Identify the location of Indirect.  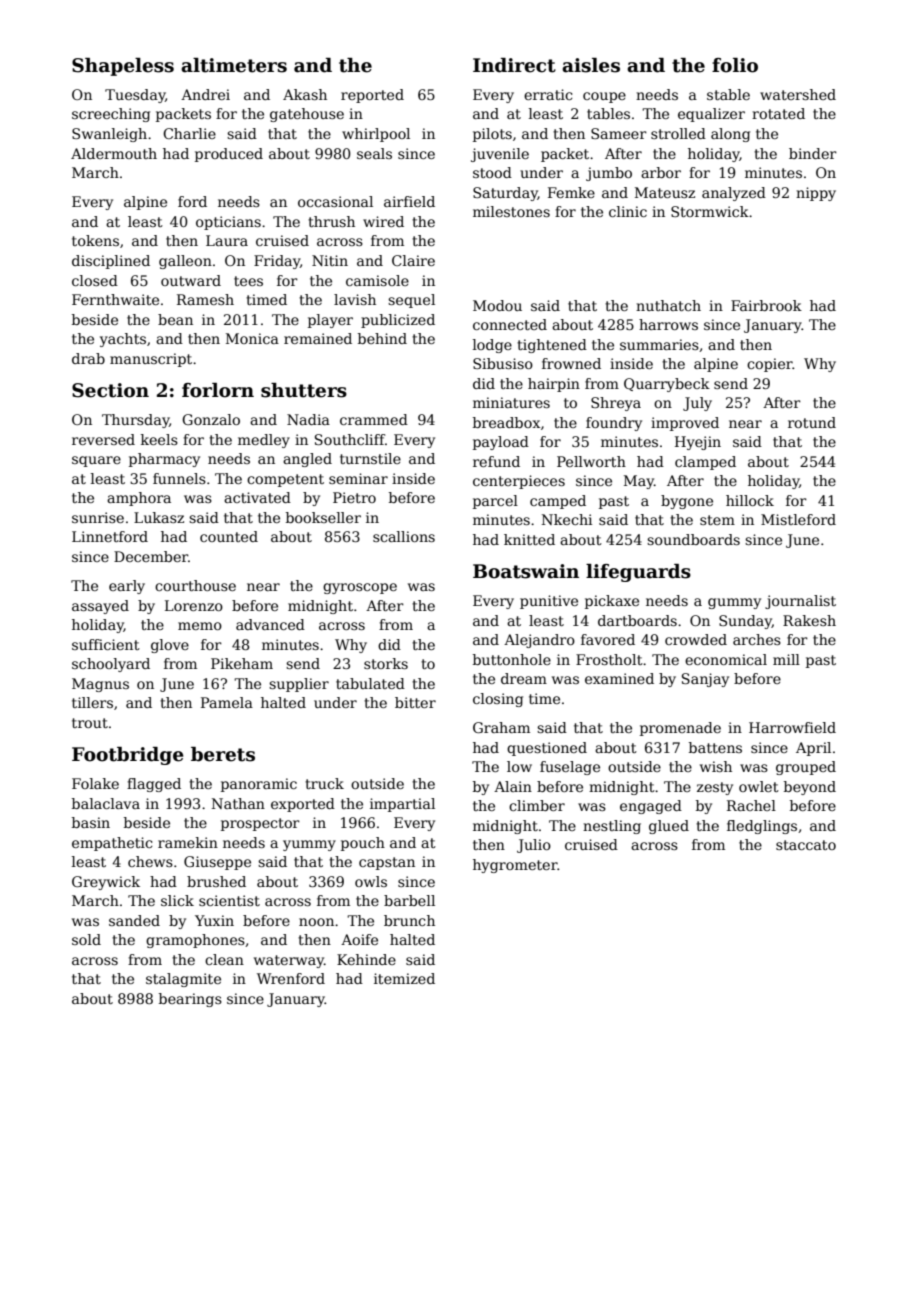
(514, 65).
